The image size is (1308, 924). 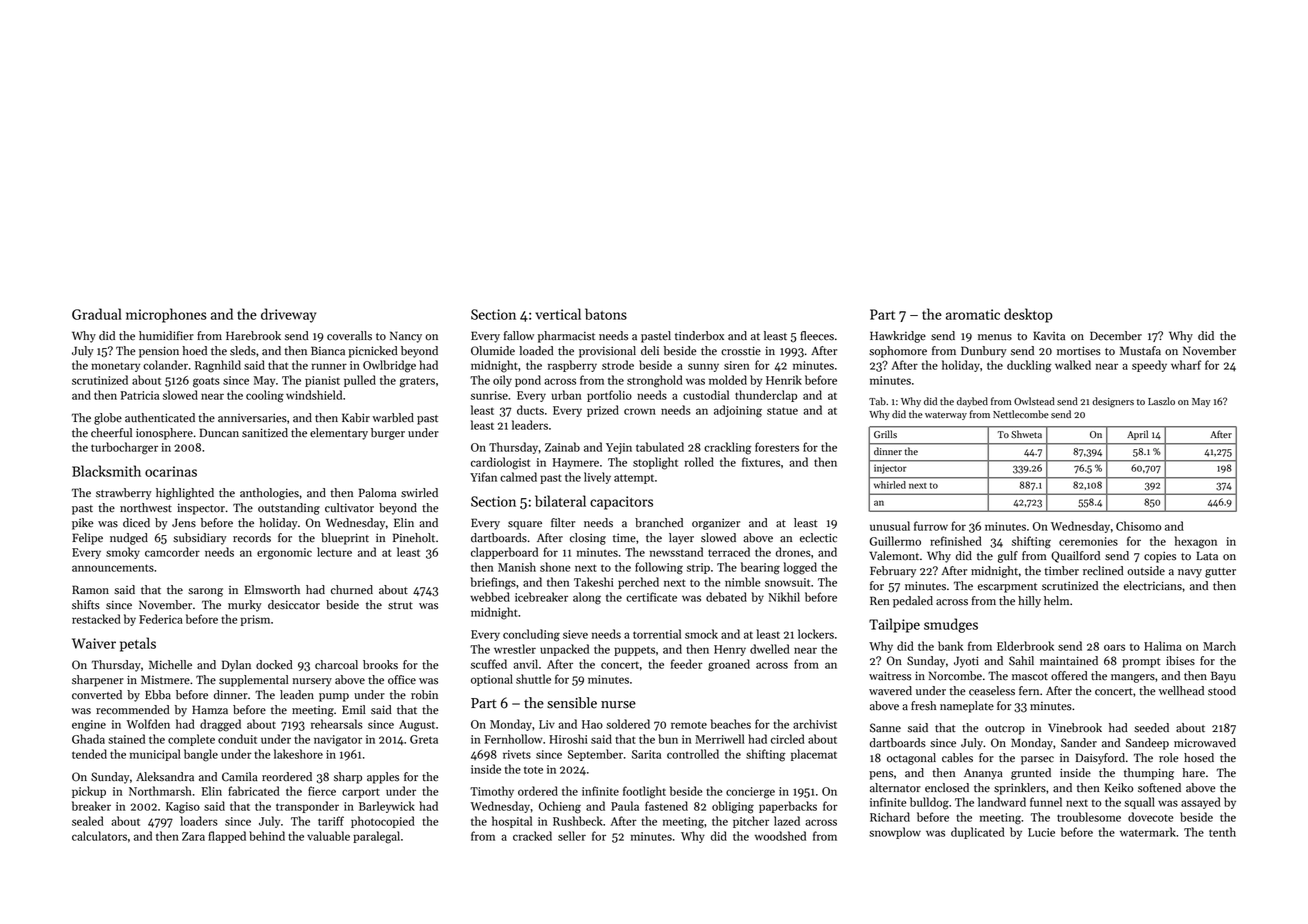 What do you see at coordinates (87, 539) in the image?
I see `Felipe` at bounding box center [87, 539].
